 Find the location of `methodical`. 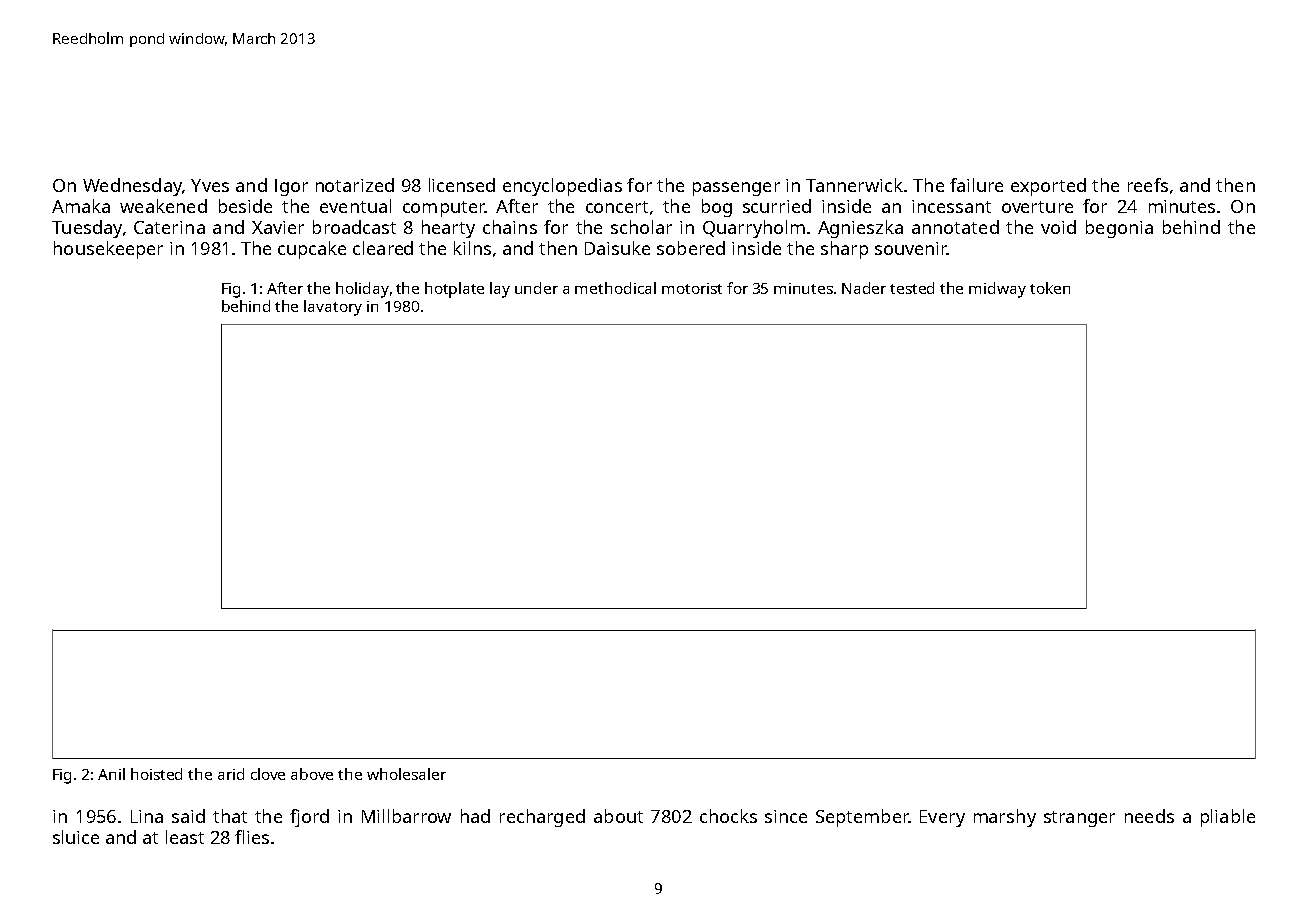

methodical is located at coordinates (615, 288).
